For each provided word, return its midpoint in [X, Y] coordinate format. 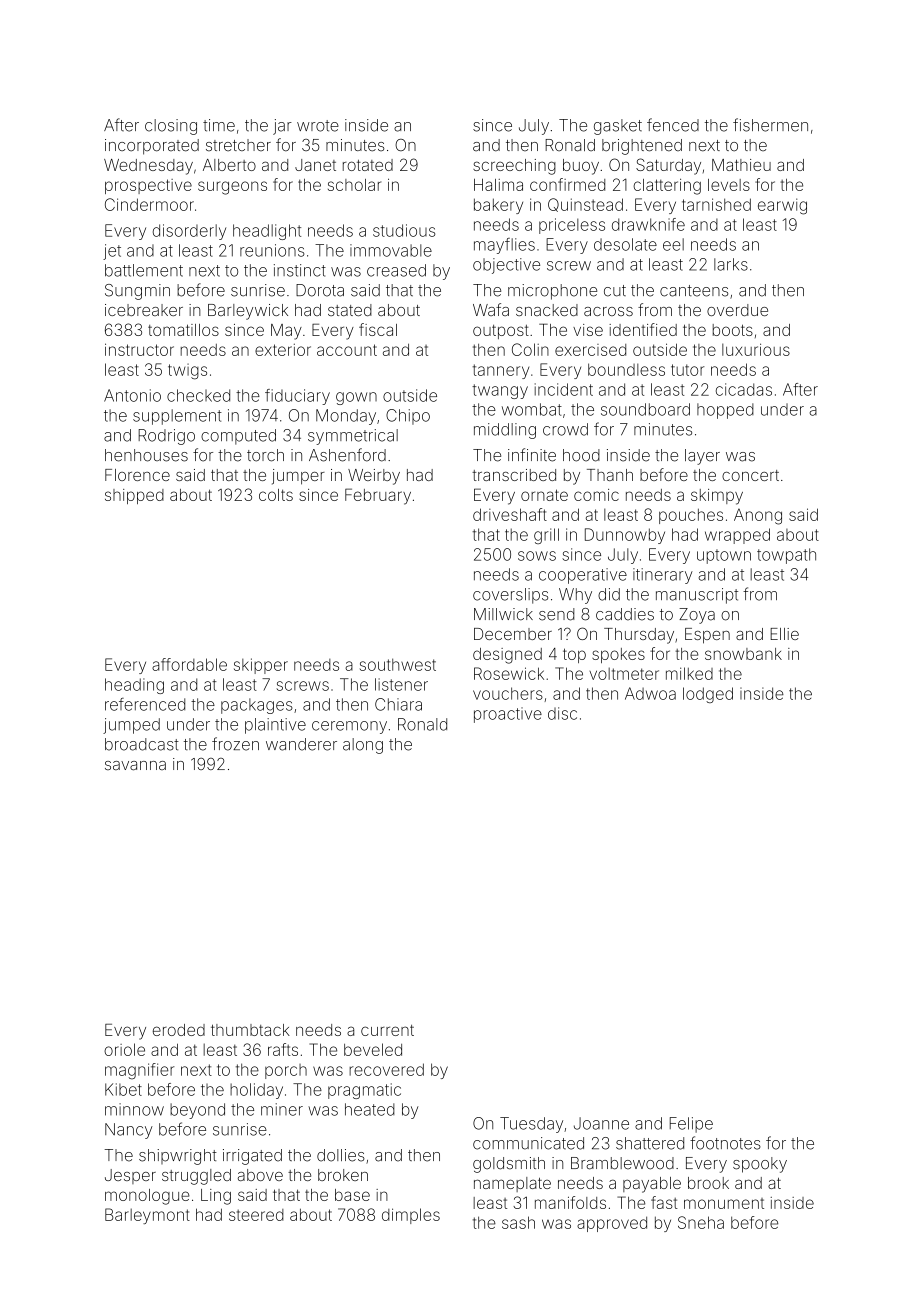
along [363, 746]
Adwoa [650, 693]
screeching [514, 167]
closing [171, 127]
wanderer [301, 744]
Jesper [130, 1176]
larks [731, 264]
